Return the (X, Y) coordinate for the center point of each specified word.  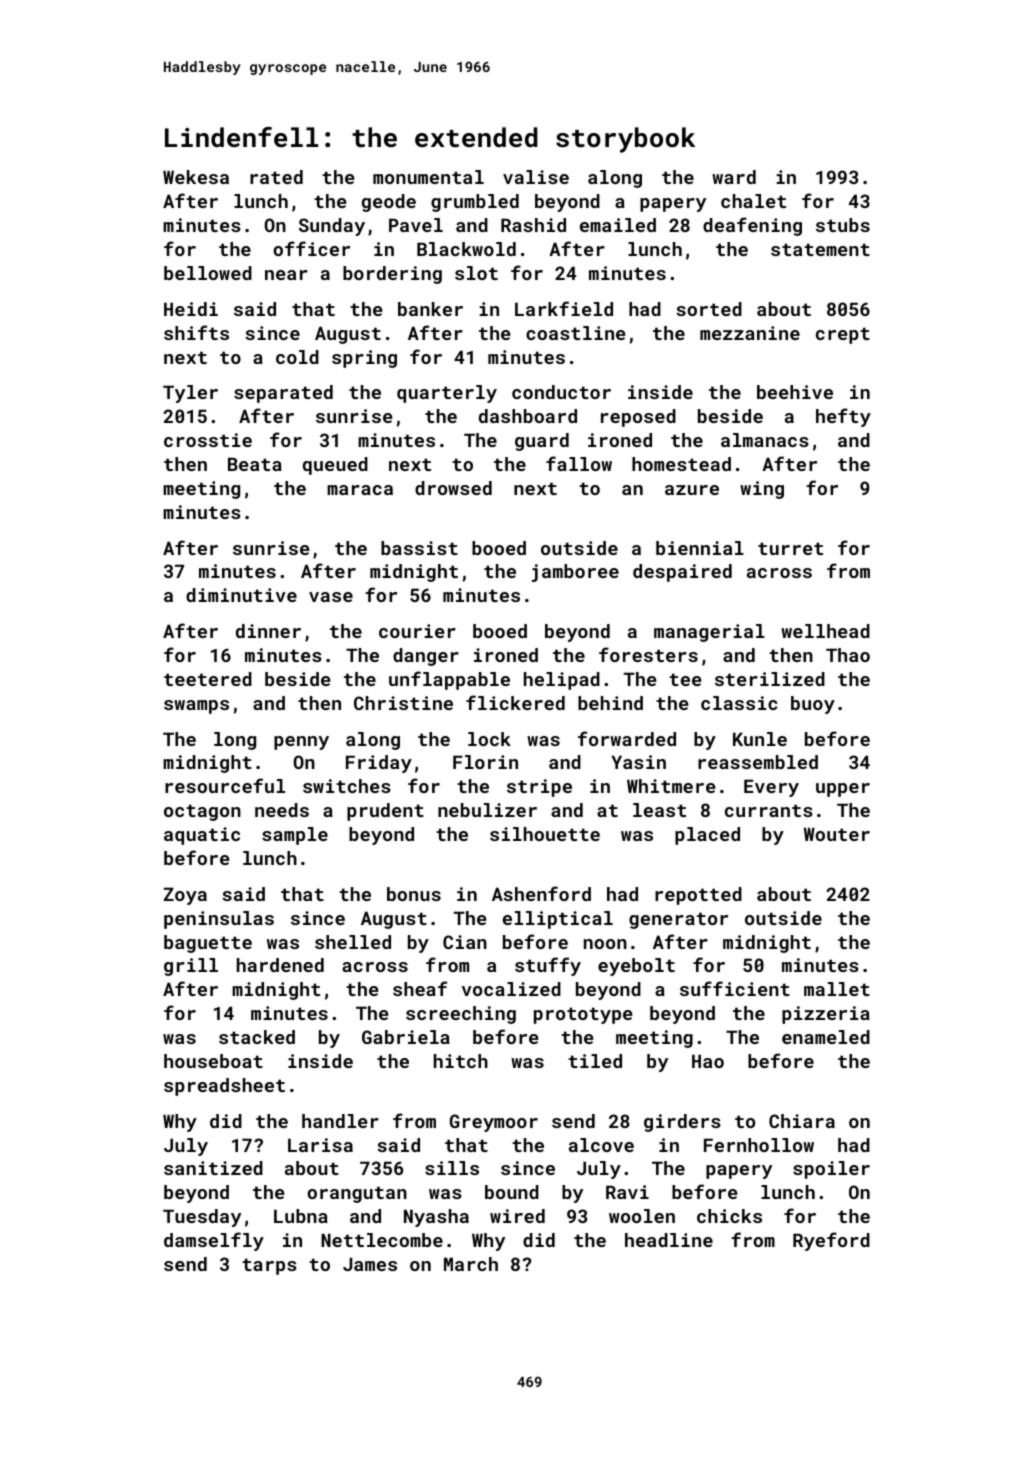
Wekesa (196, 177)
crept (843, 335)
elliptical (558, 920)
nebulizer (487, 810)
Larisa (320, 1145)
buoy (813, 705)
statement (820, 249)
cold (297, 357)
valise (536, 177)
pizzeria (826, 1015)
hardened (280, 965)
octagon (202, 812)
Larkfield (564, 308)
